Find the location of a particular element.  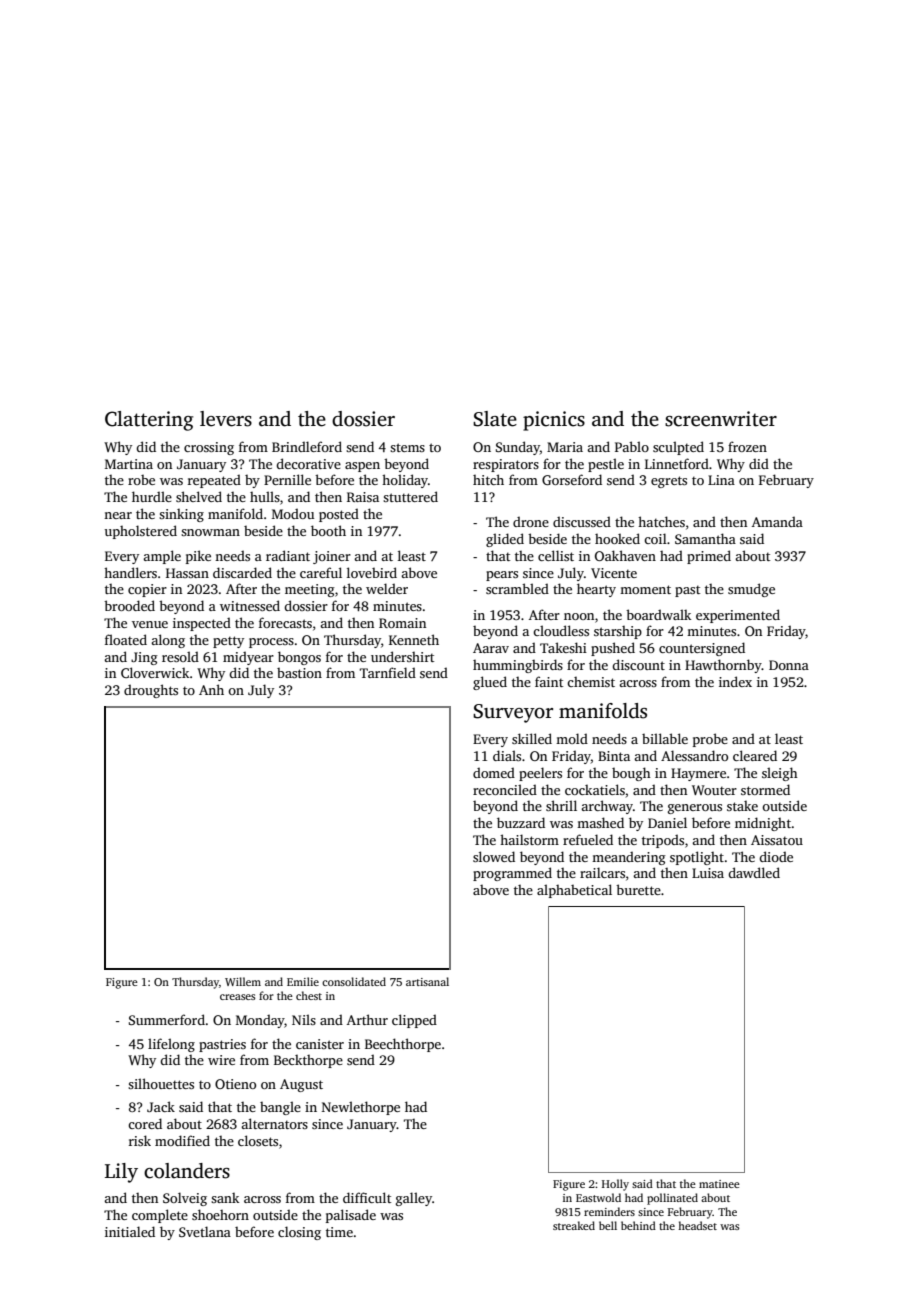

floated is located at coordinates (126, 639).
